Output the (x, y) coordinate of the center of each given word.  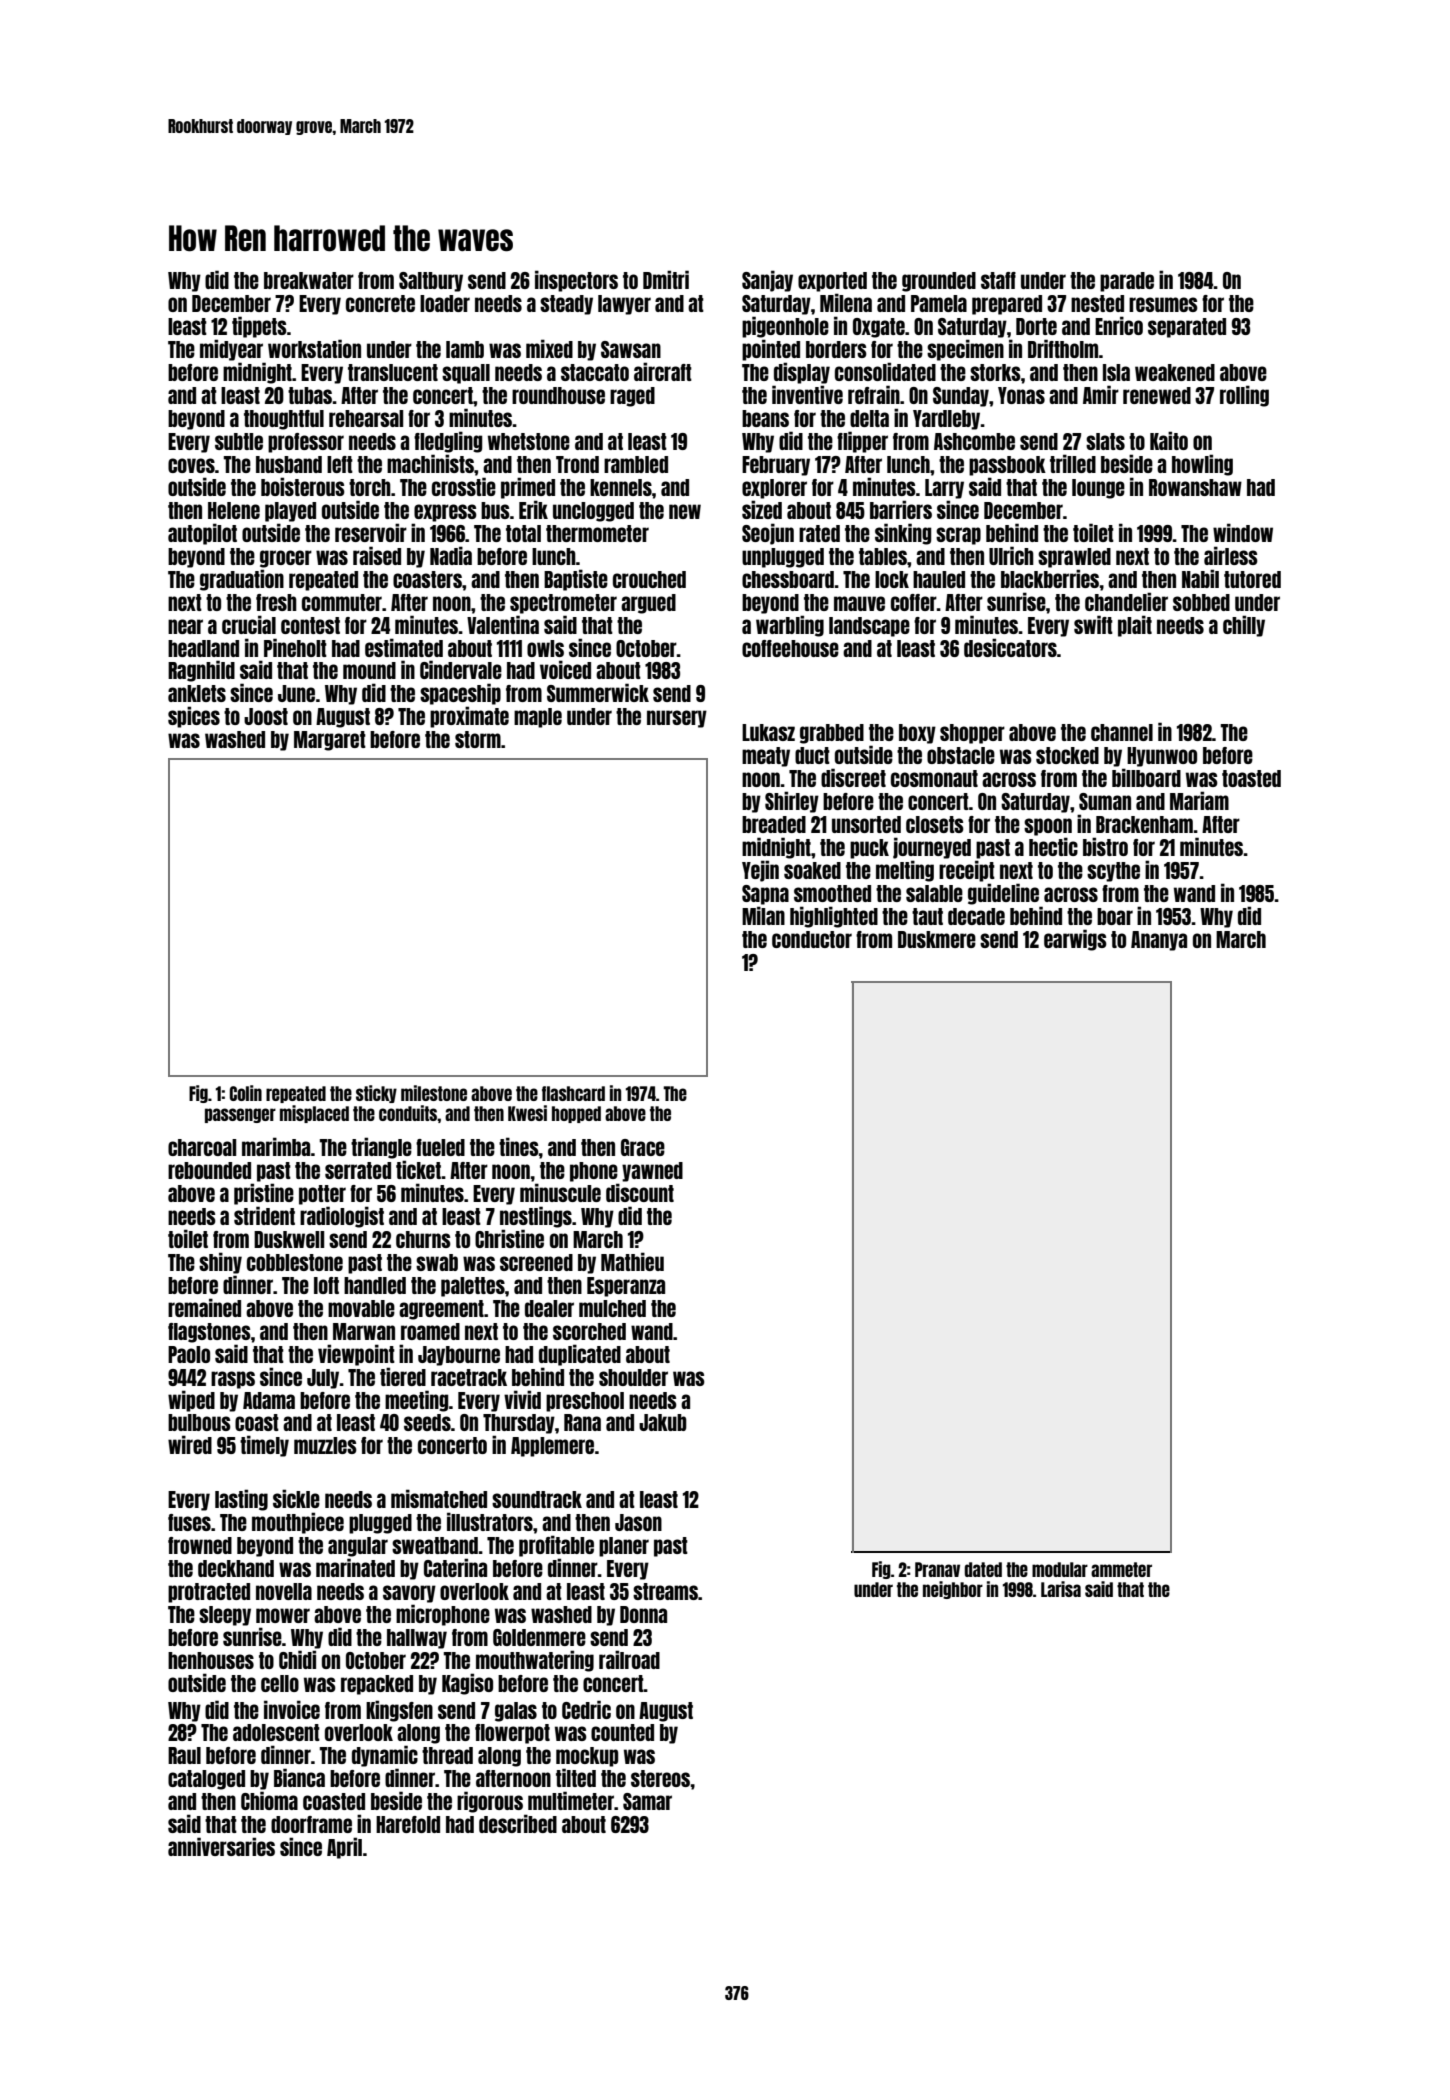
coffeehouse (790, 648)
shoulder (633, 1377)
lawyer (624, 305)
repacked (377, 1685)
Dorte (1036, 326)
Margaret (330, 741)
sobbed (1201, 602)
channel (1122, 732)
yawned (652, 1172)
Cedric (586, 1709)
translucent (393, 372)
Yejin (760, 871)
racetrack (469, 1377)
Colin (246, 1093)
